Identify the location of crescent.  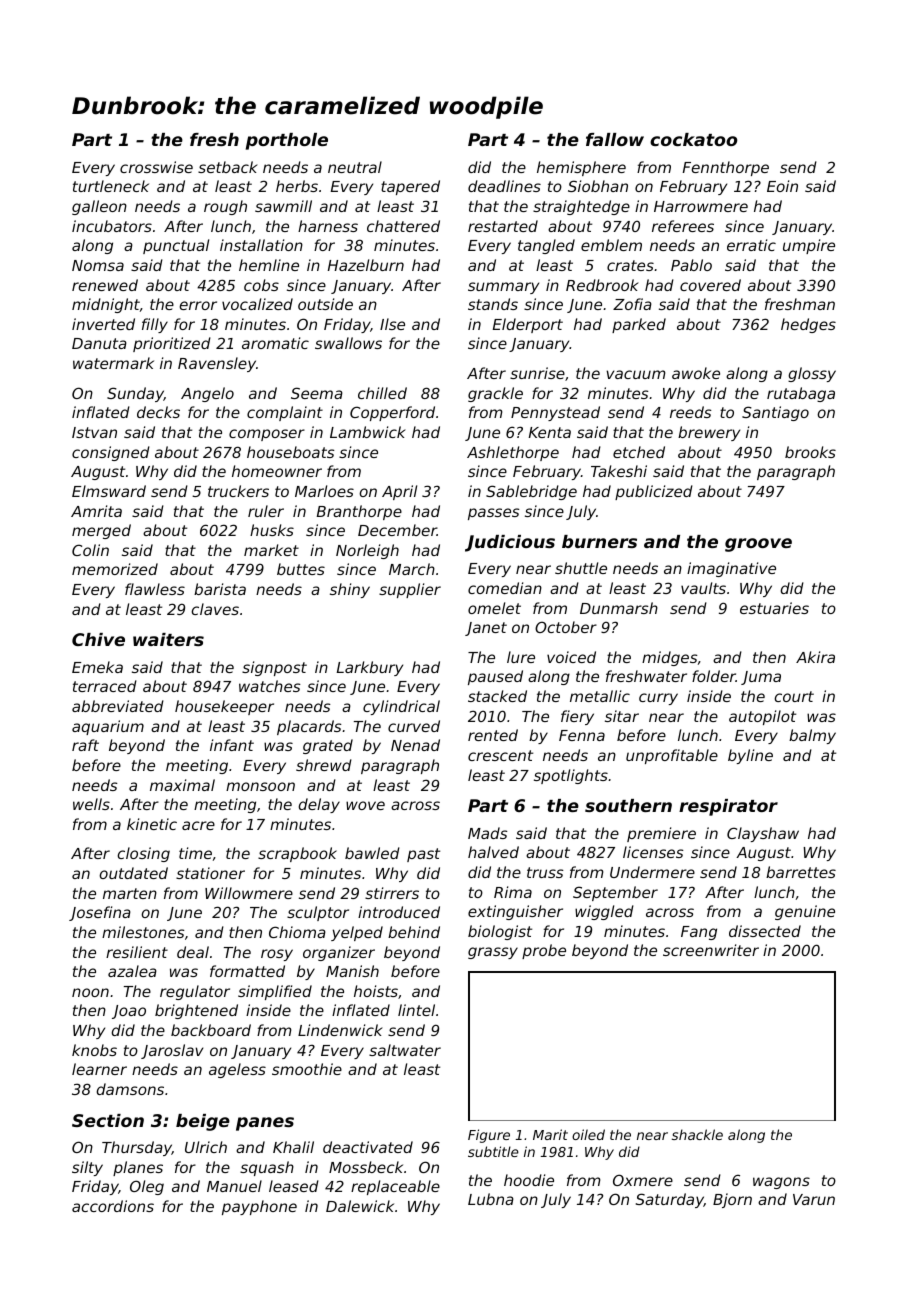
(500, 755).
